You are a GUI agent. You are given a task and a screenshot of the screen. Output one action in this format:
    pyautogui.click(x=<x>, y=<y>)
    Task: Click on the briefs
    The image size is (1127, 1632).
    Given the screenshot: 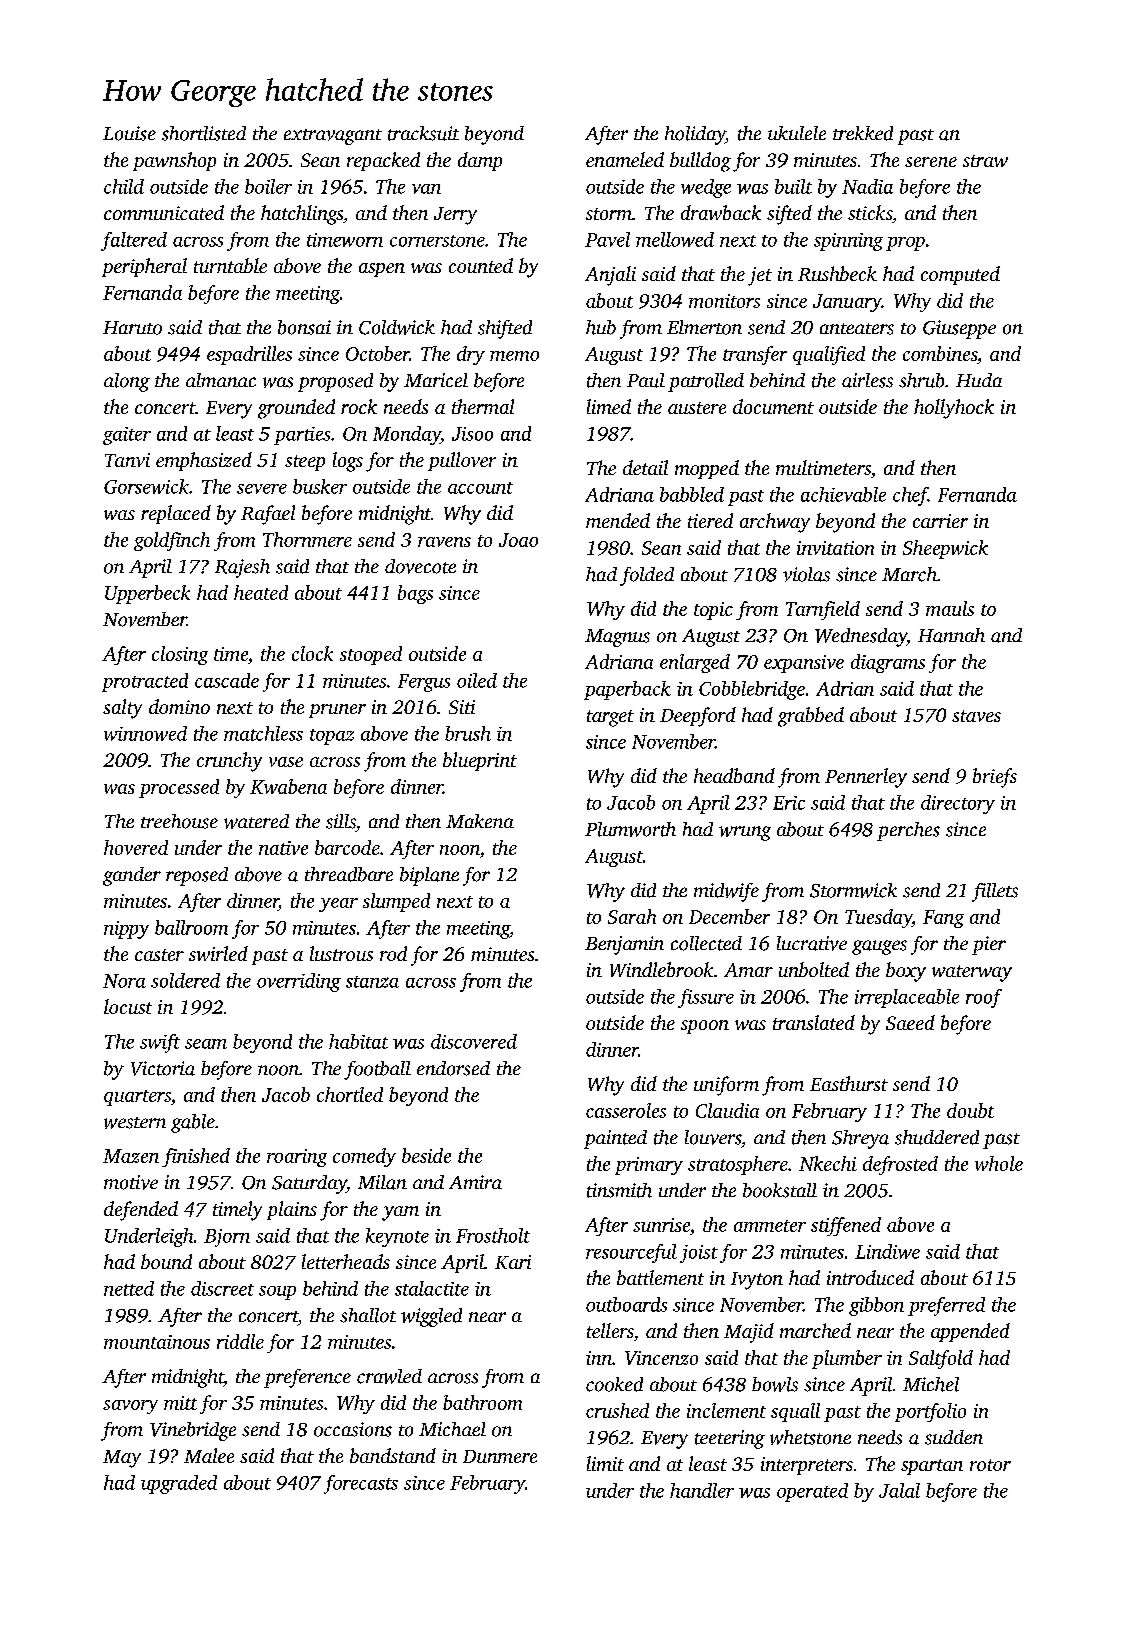 What is the action you would take?
    pyautogui.click(x=995, y=778)
